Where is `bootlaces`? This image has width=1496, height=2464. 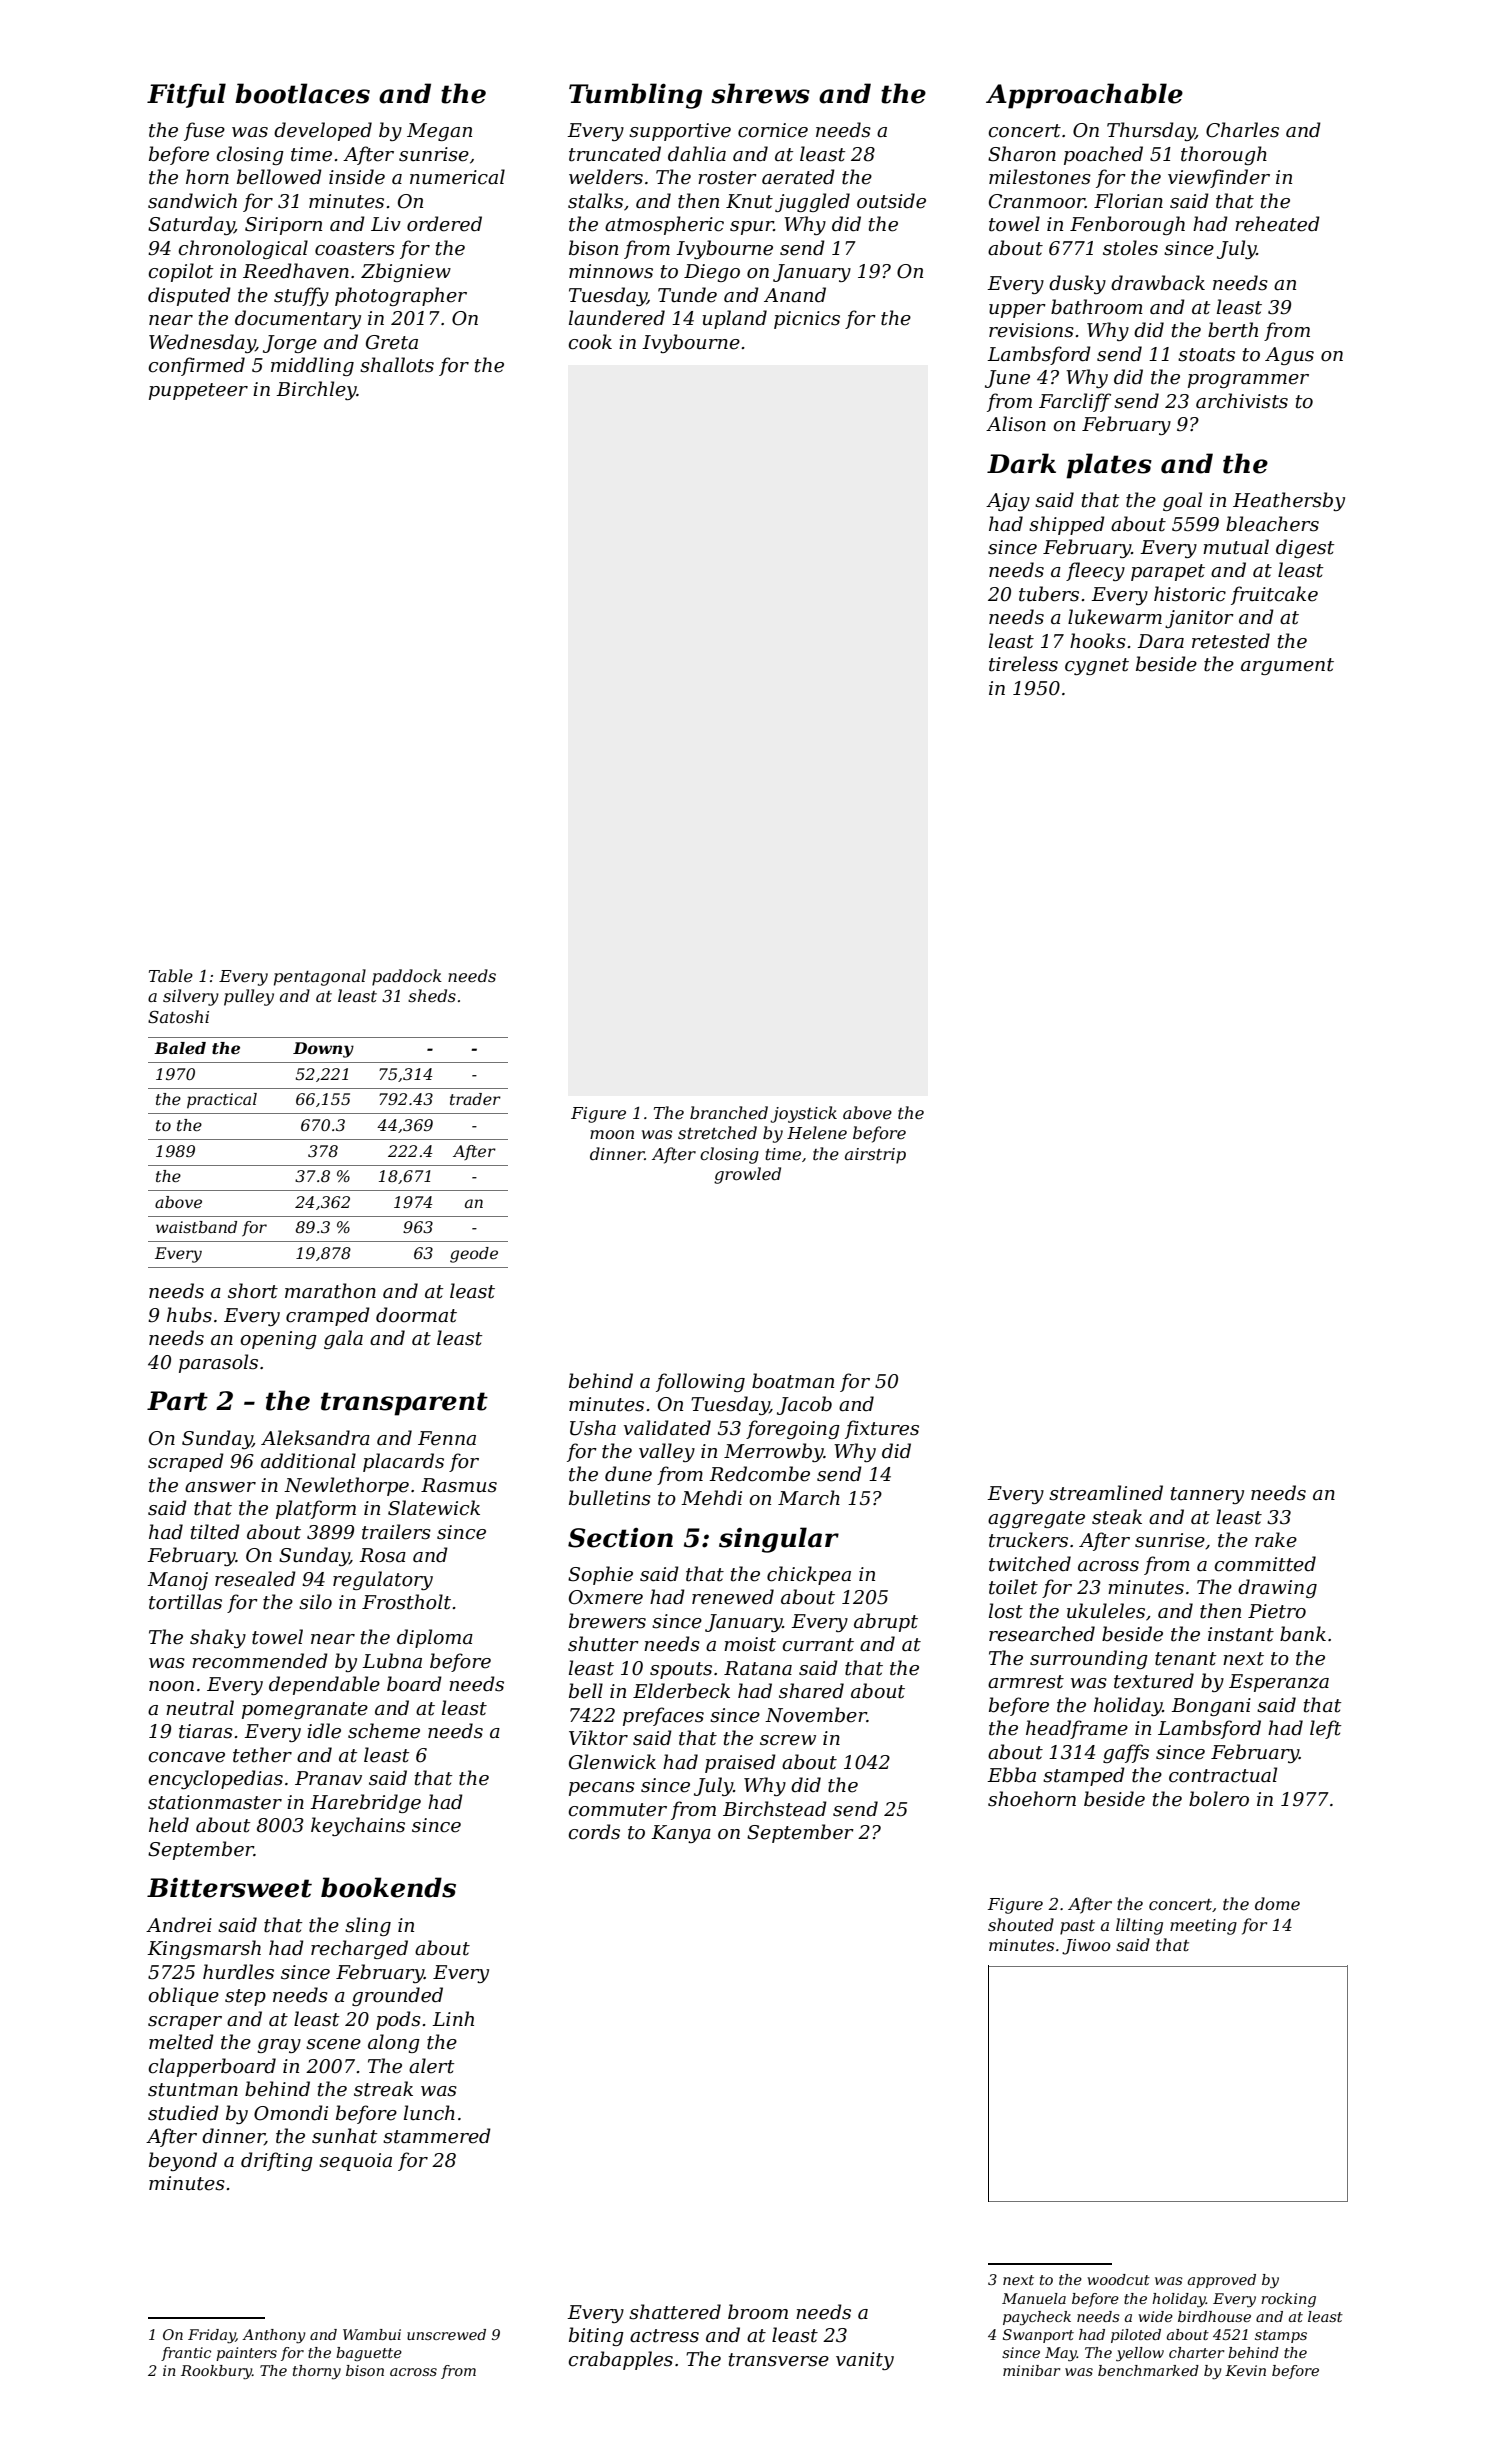
bootlaces is located at coordinates (302, 93).
